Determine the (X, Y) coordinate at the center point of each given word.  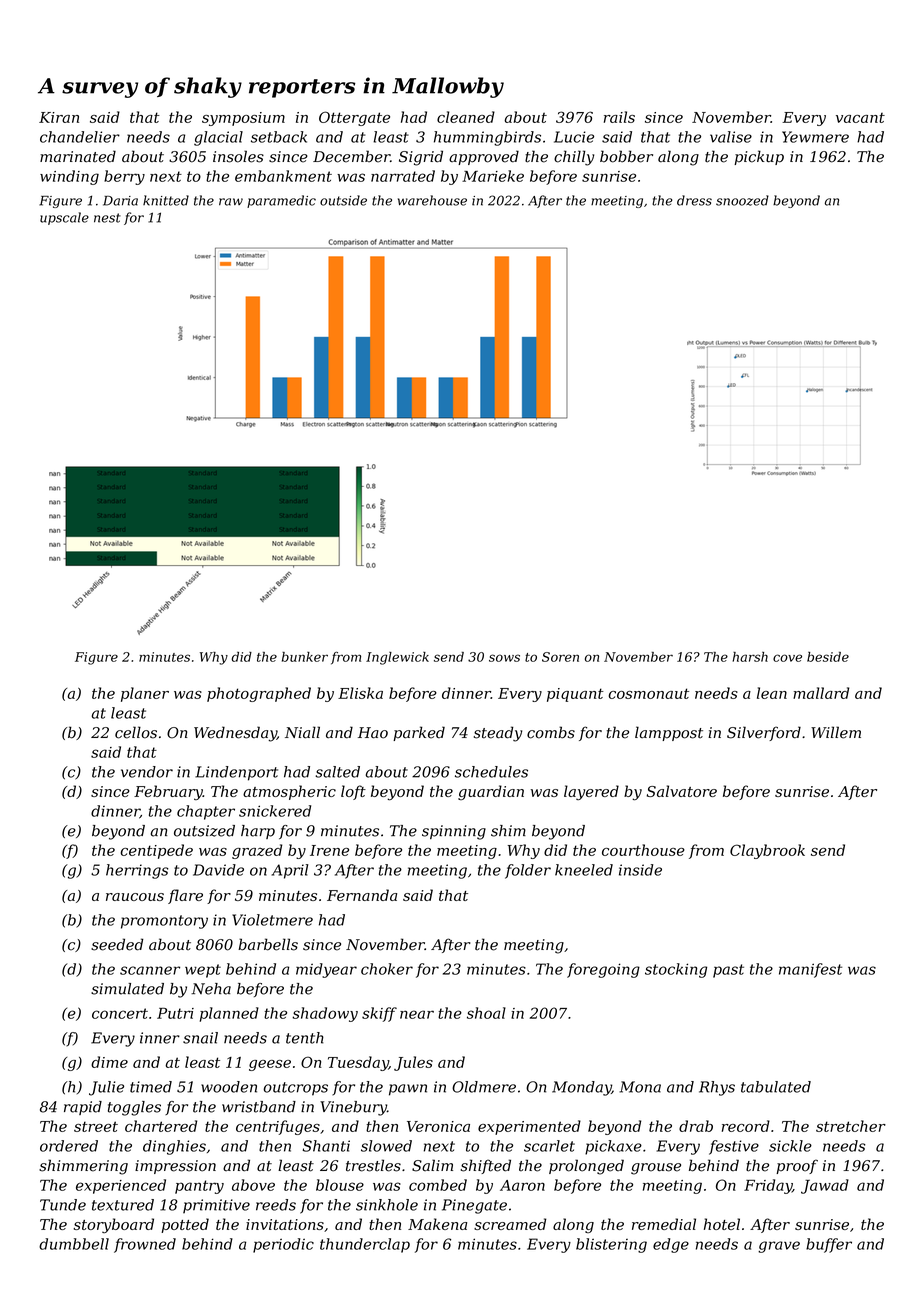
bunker (305, 657)
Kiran (59, 117)
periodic (283, 1245)
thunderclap (365, 1245)
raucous (135, 897)
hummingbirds (487, 138)
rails (619, 117)
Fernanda (362, 895)
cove (787, 658)
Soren (560, 657)
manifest (810, 970)
